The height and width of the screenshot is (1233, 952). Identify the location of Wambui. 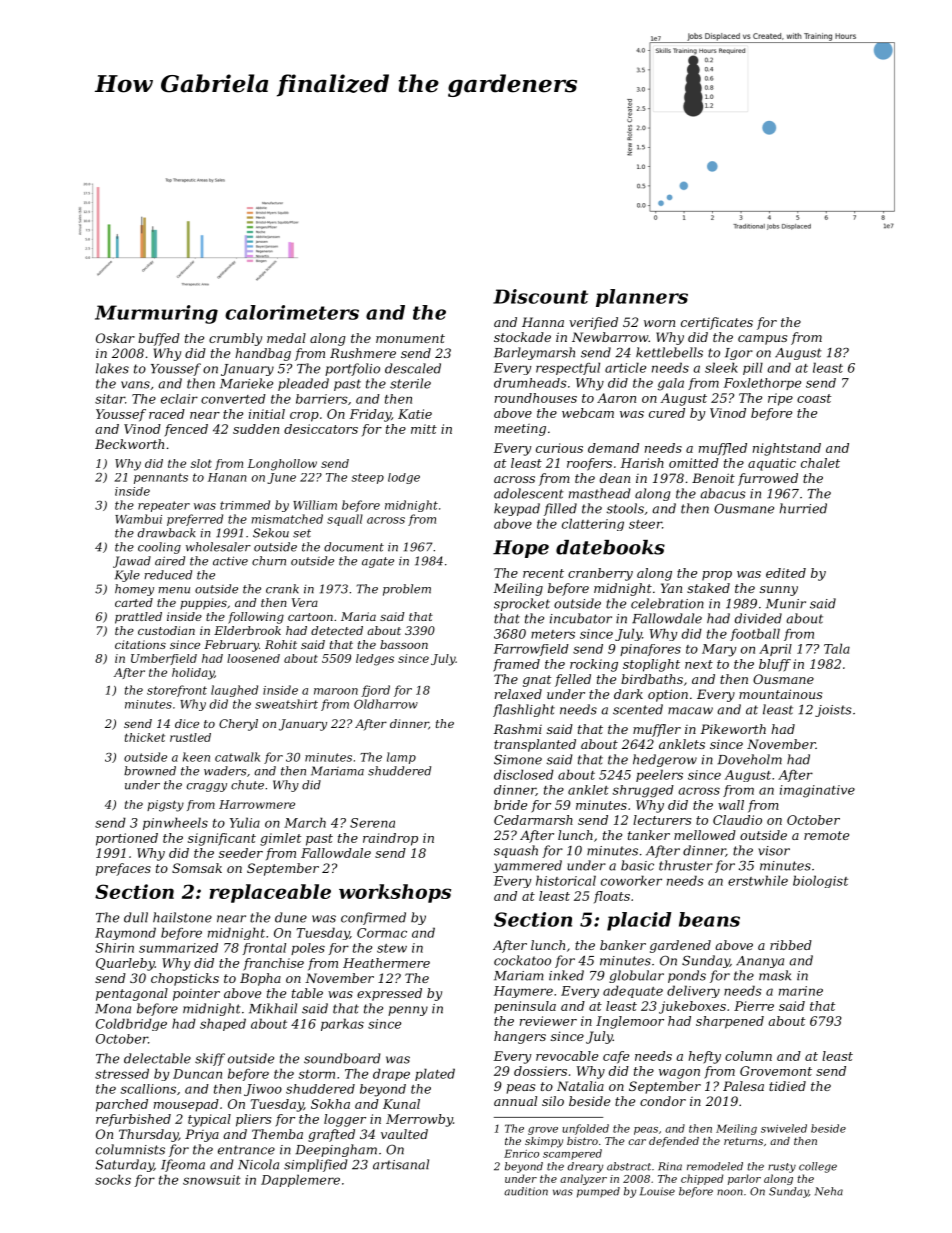
(138, 519).
